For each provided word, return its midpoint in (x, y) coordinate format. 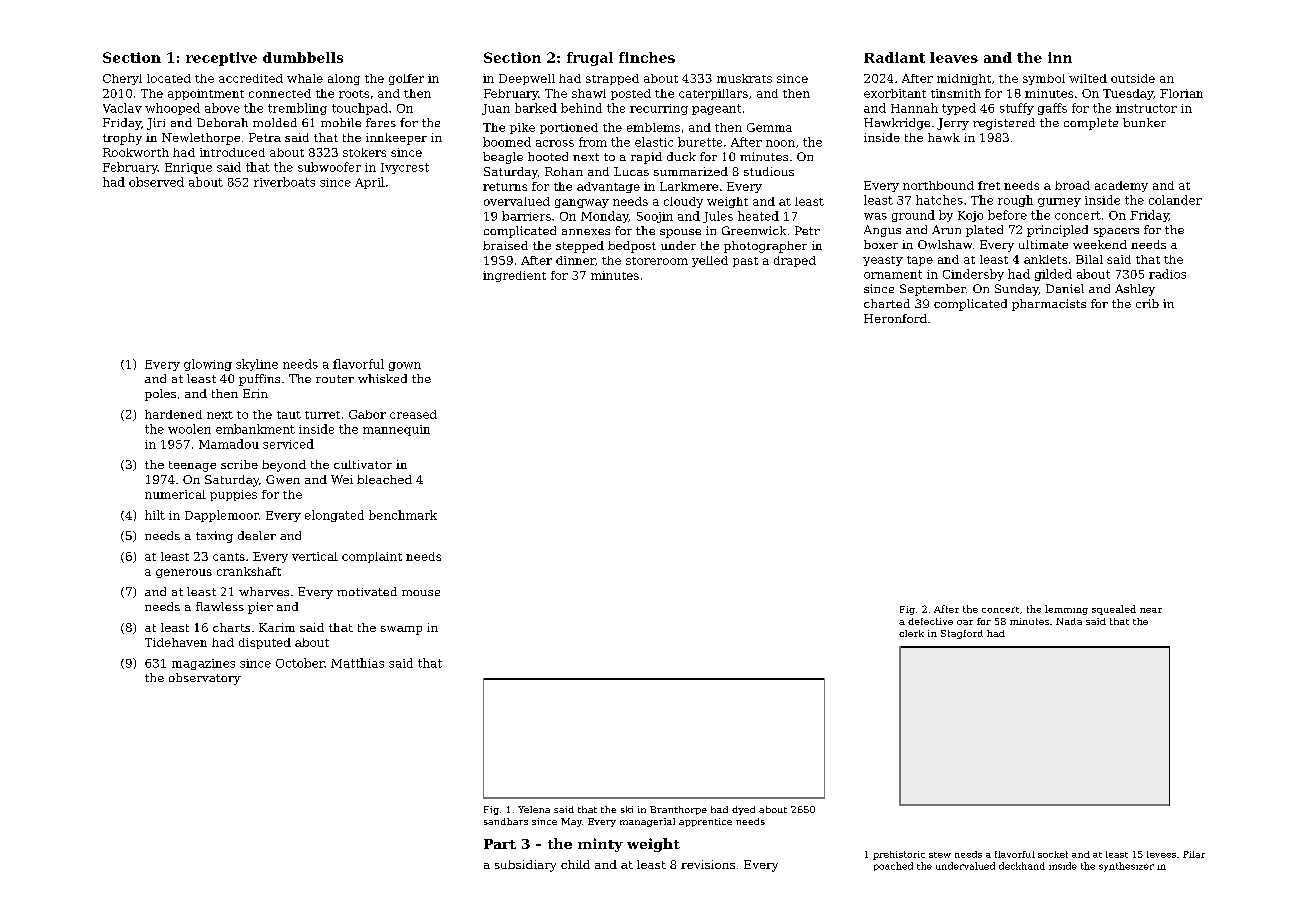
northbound (938, 185)
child (575, 864)
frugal (590, 59)
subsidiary (525, 866)
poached (893, 866)
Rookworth (136, 152)
